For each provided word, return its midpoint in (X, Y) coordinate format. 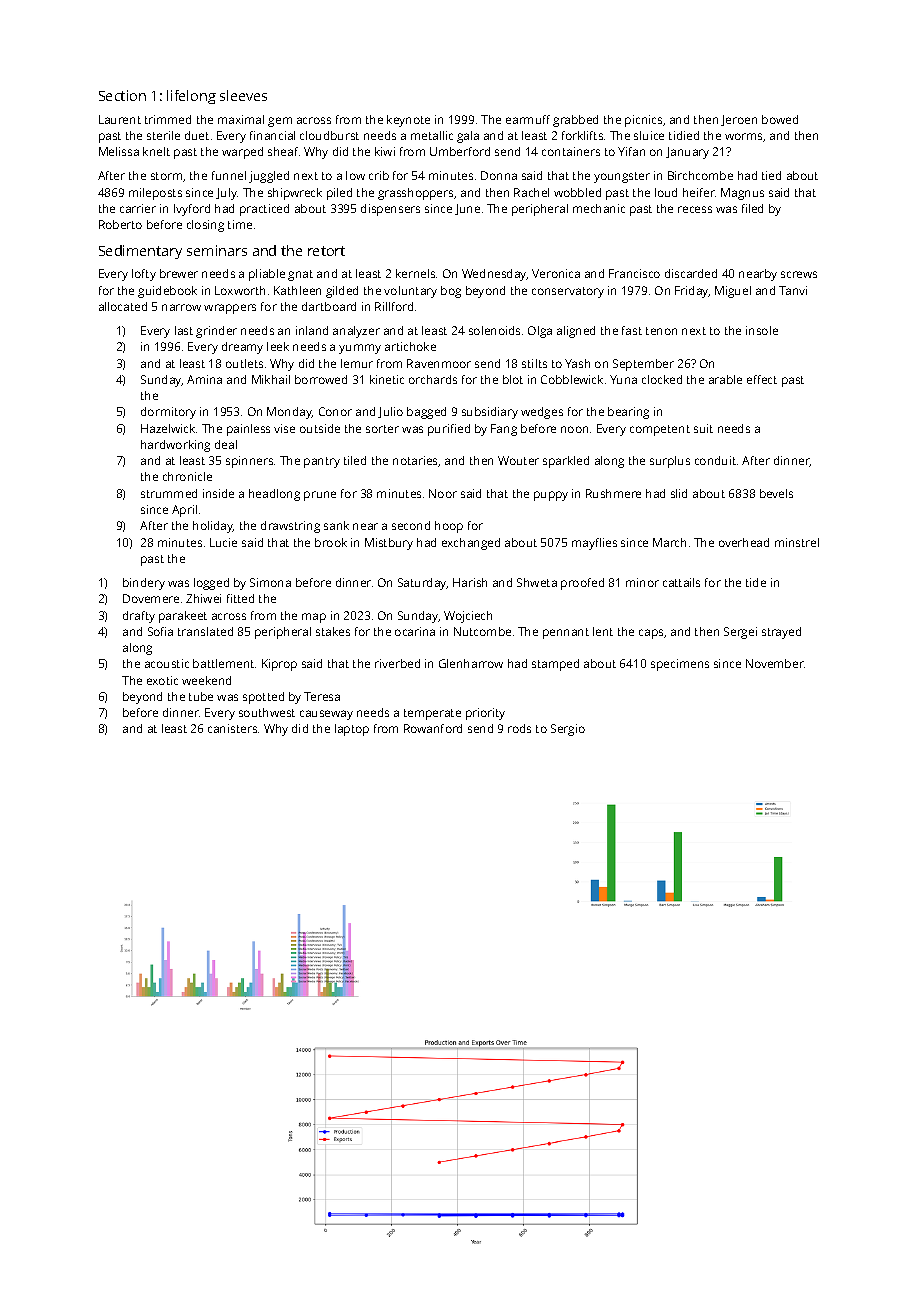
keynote (408, 121)
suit (703, 428)
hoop (449, 527)
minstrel (797, 542)
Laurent (120, 119)
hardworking (175, 446)
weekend (206, 680)
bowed (780, 119)
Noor (443, 493)
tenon (661, 331)
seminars (217, 250)
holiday (213, 527)
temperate (432, 714)
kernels (415, 273)
